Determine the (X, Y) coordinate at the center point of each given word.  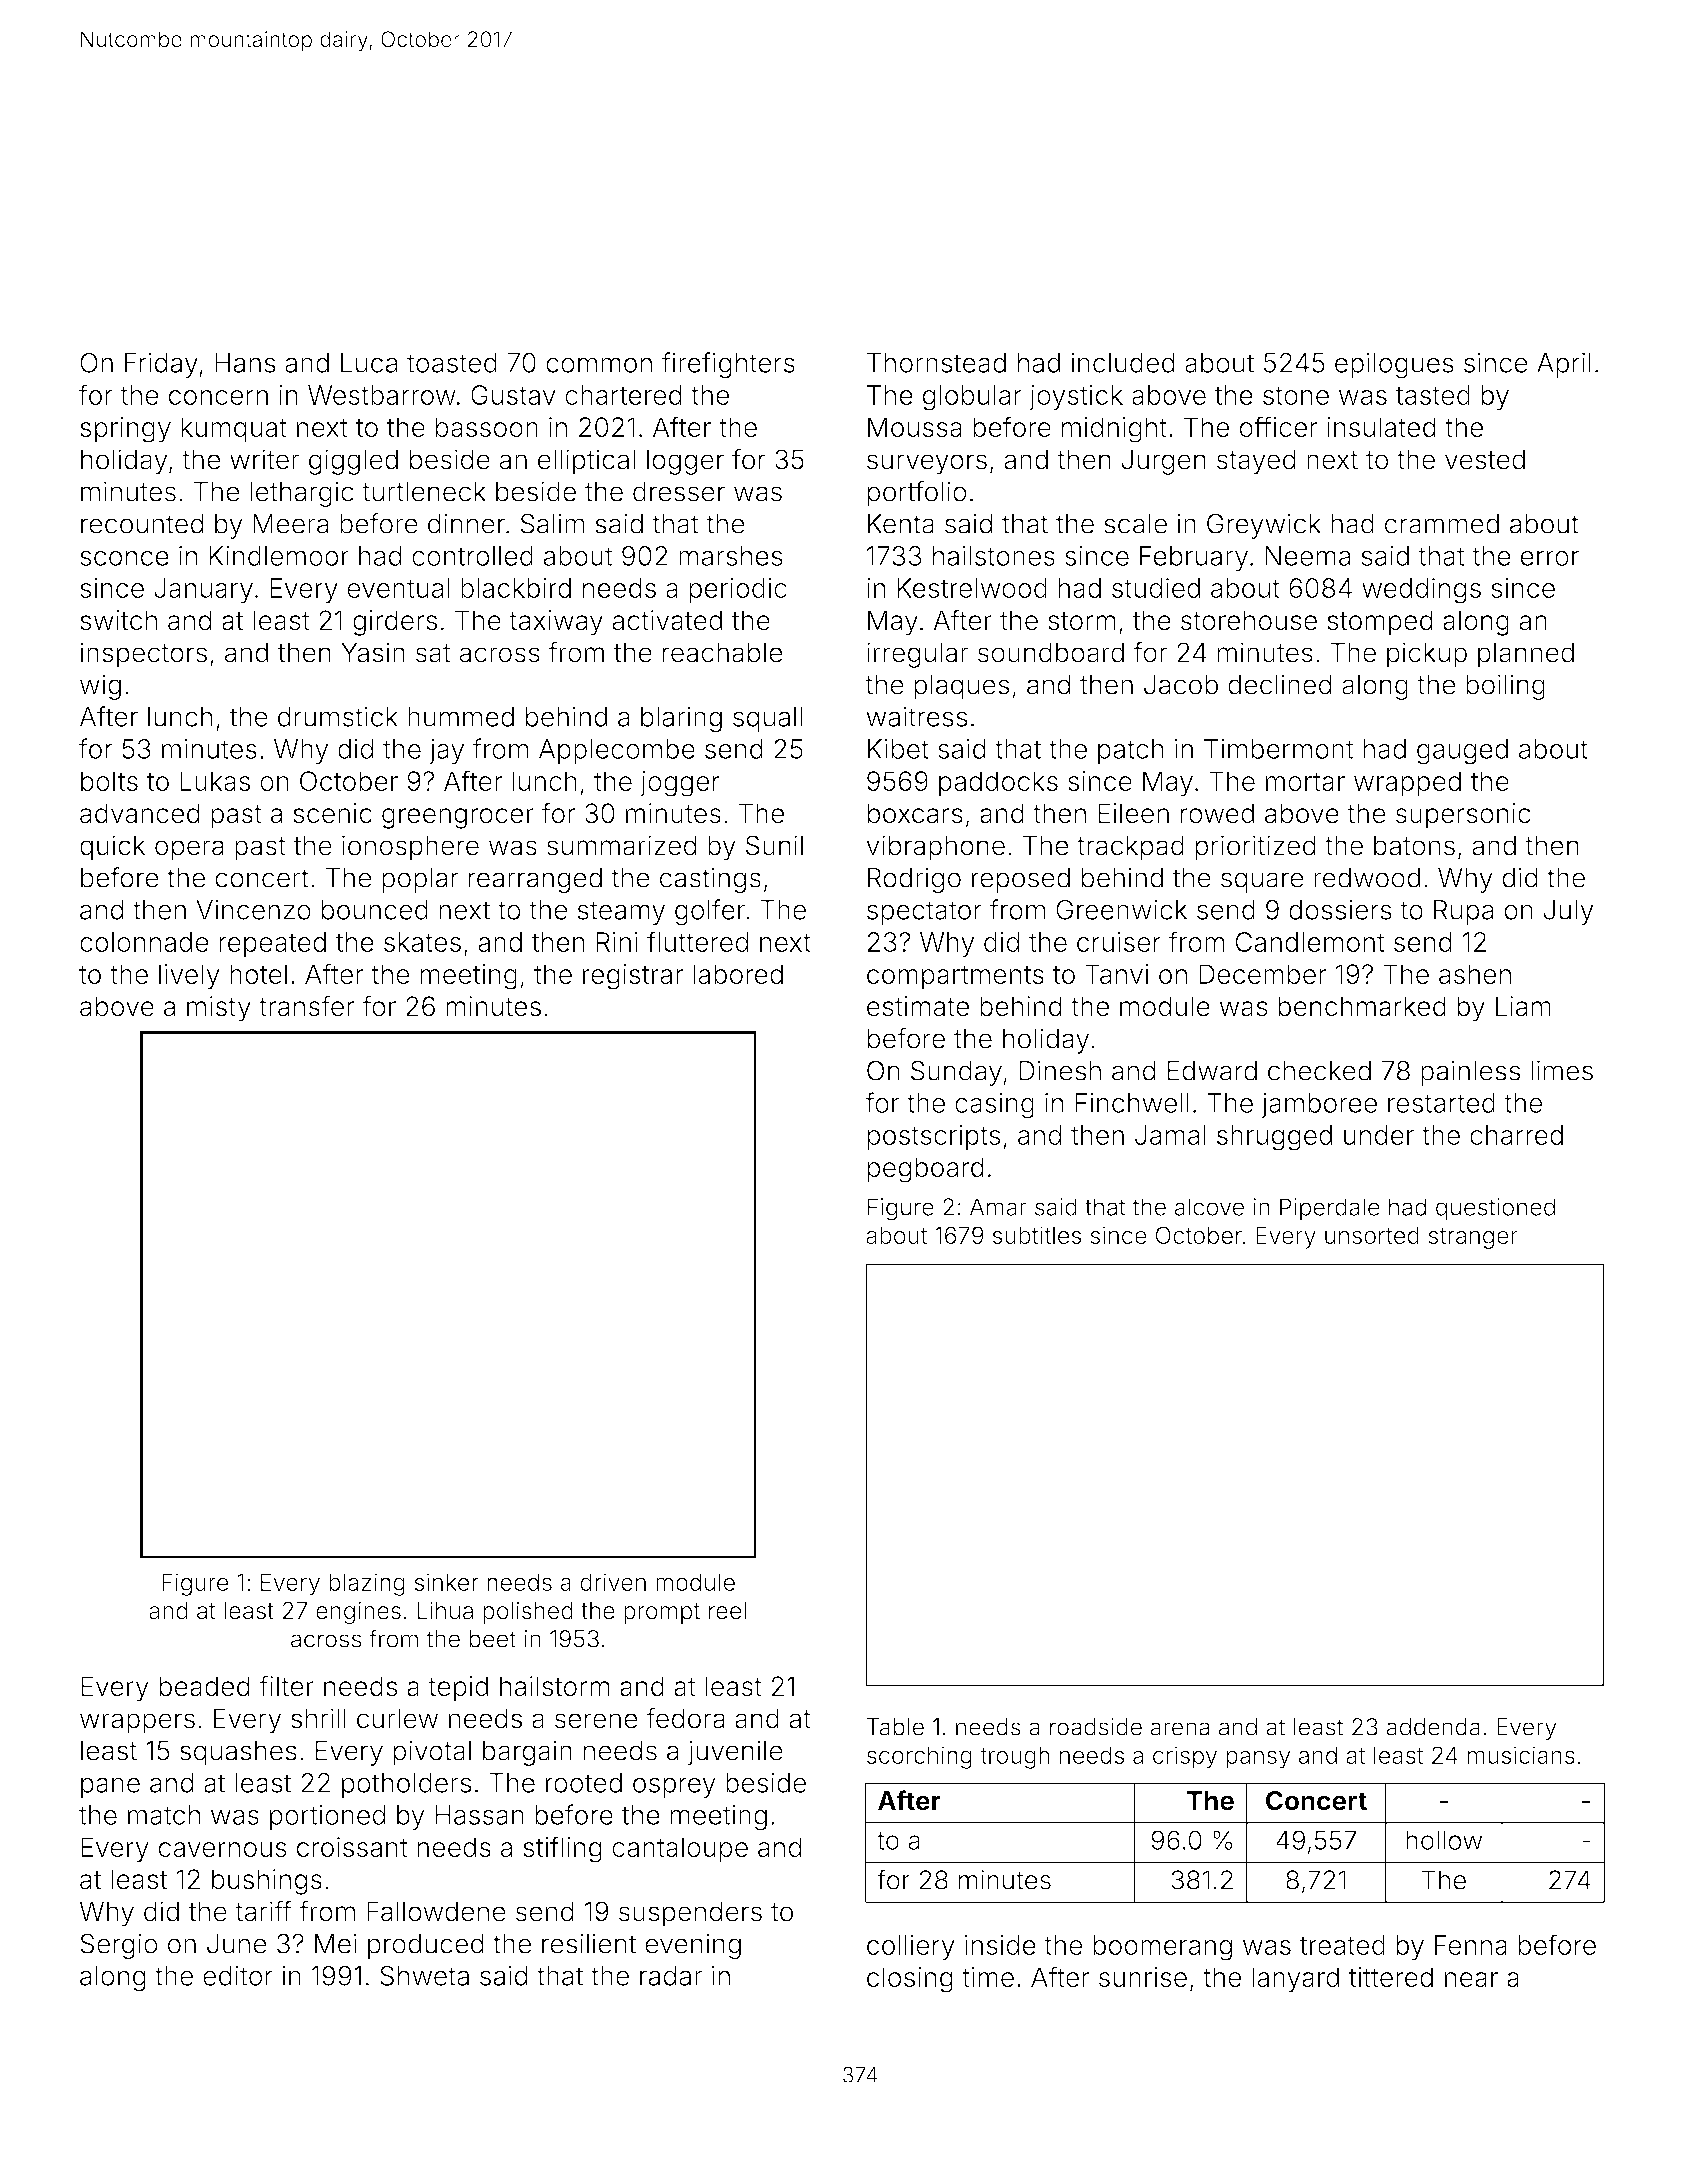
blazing (367, 1584)
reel (727, 1611)
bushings (267, 1882)
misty (219, 1009)
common (599, 365)
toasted (452, 363)
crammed (1442, 524)
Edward (1212, 1071)
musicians (1521, 1755)
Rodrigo (914, 880)
